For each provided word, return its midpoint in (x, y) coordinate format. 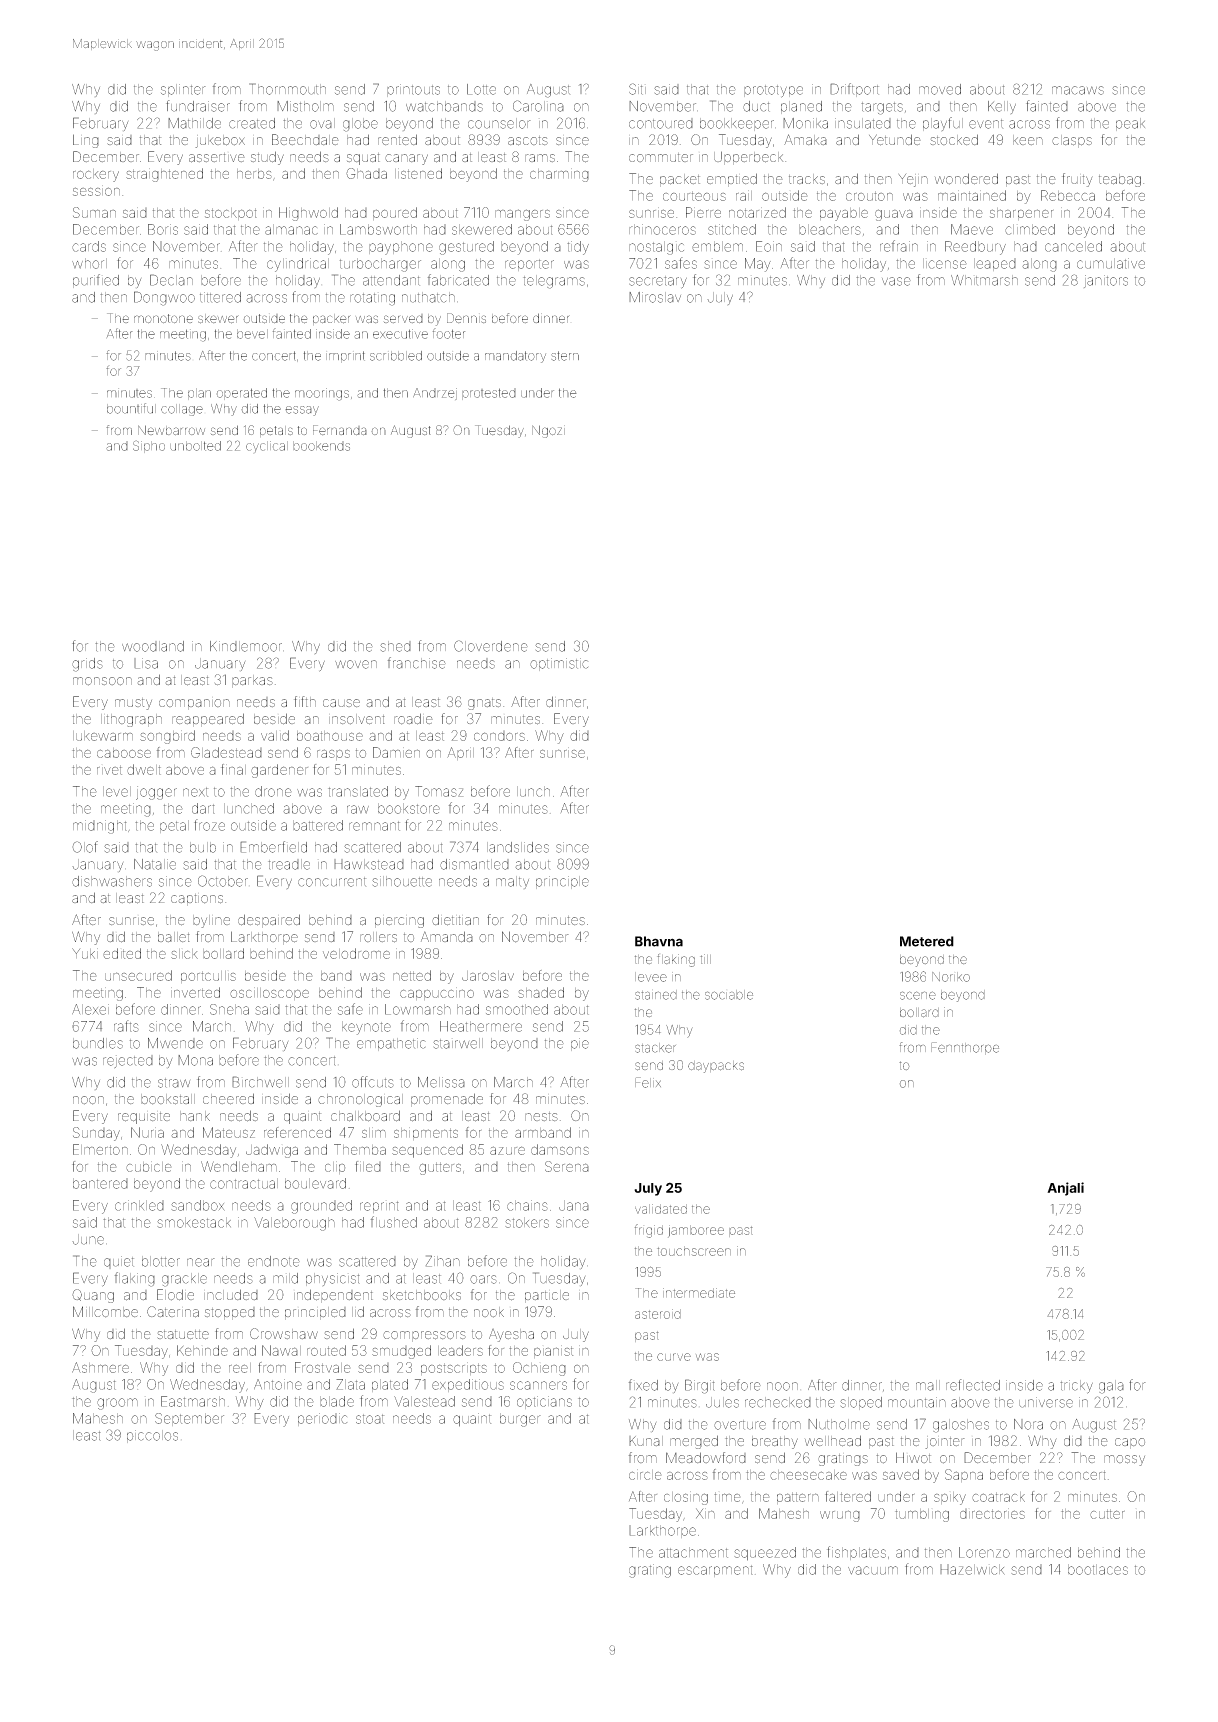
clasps (1072, 141)
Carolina (538, 106)
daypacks (716, 1067)
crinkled (139, 1205)
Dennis (466, 318)
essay (302, 411)
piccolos (152, 1436)
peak (1130, 124)
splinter (183, 90)
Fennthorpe (965, 1048)
